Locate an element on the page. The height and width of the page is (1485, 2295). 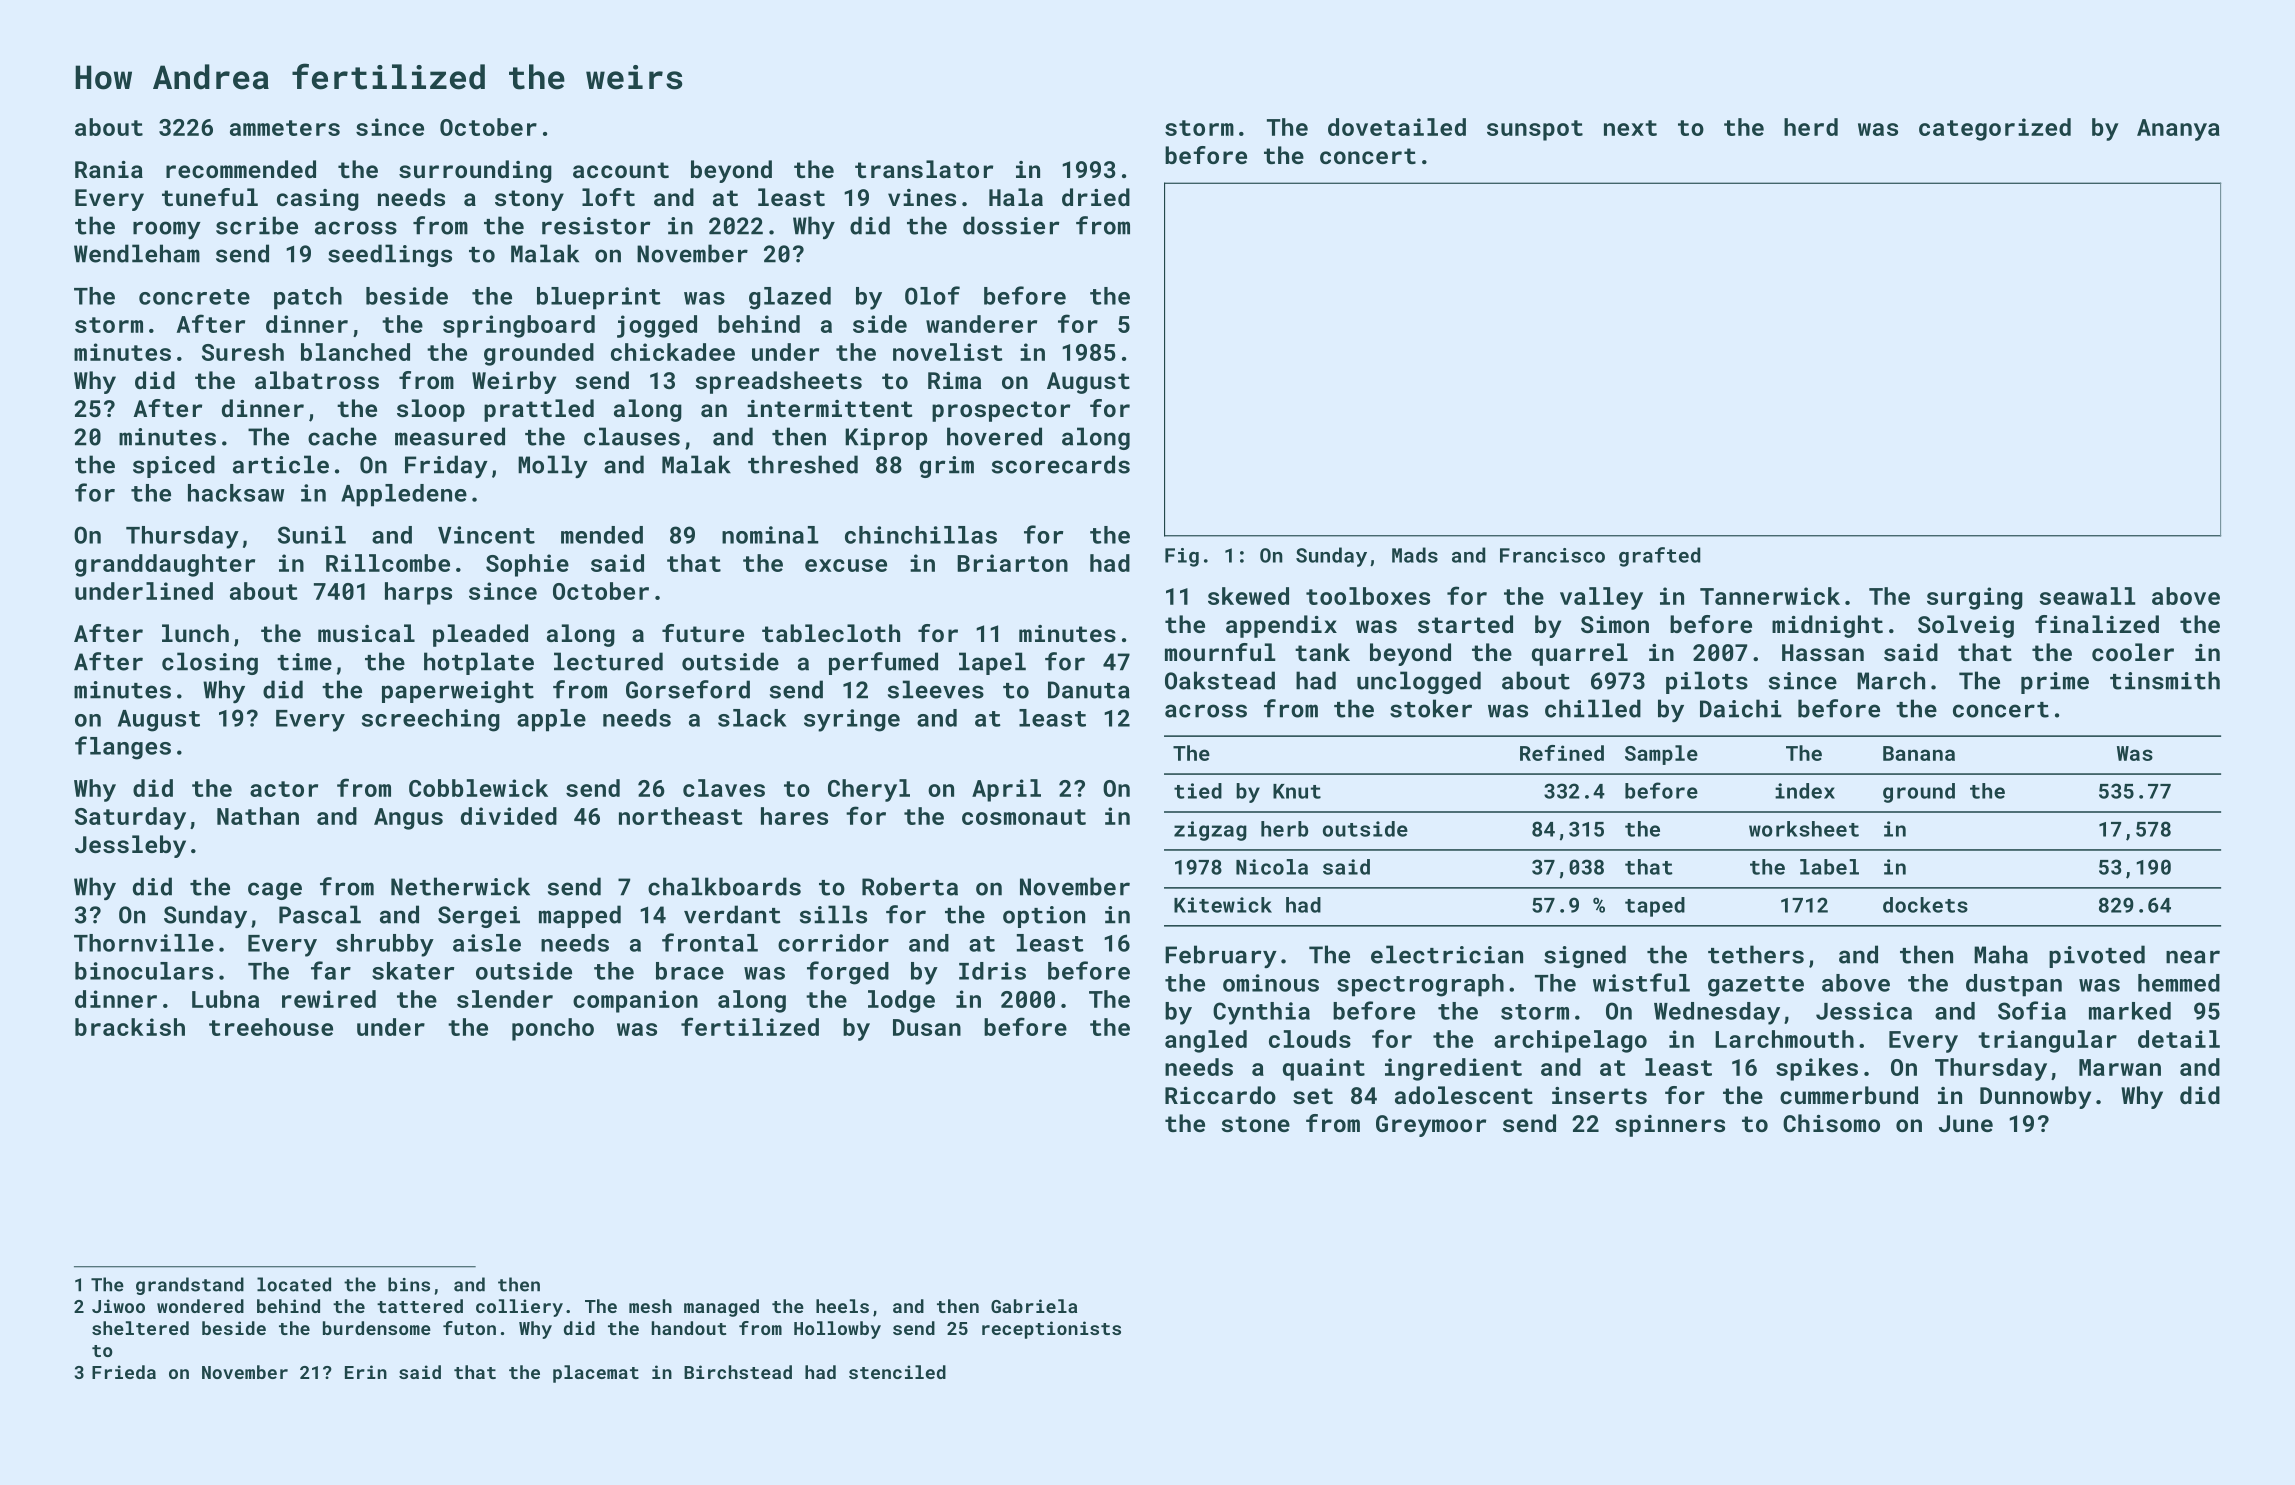
Gabriela is located at coordinates (1034, 1306).
